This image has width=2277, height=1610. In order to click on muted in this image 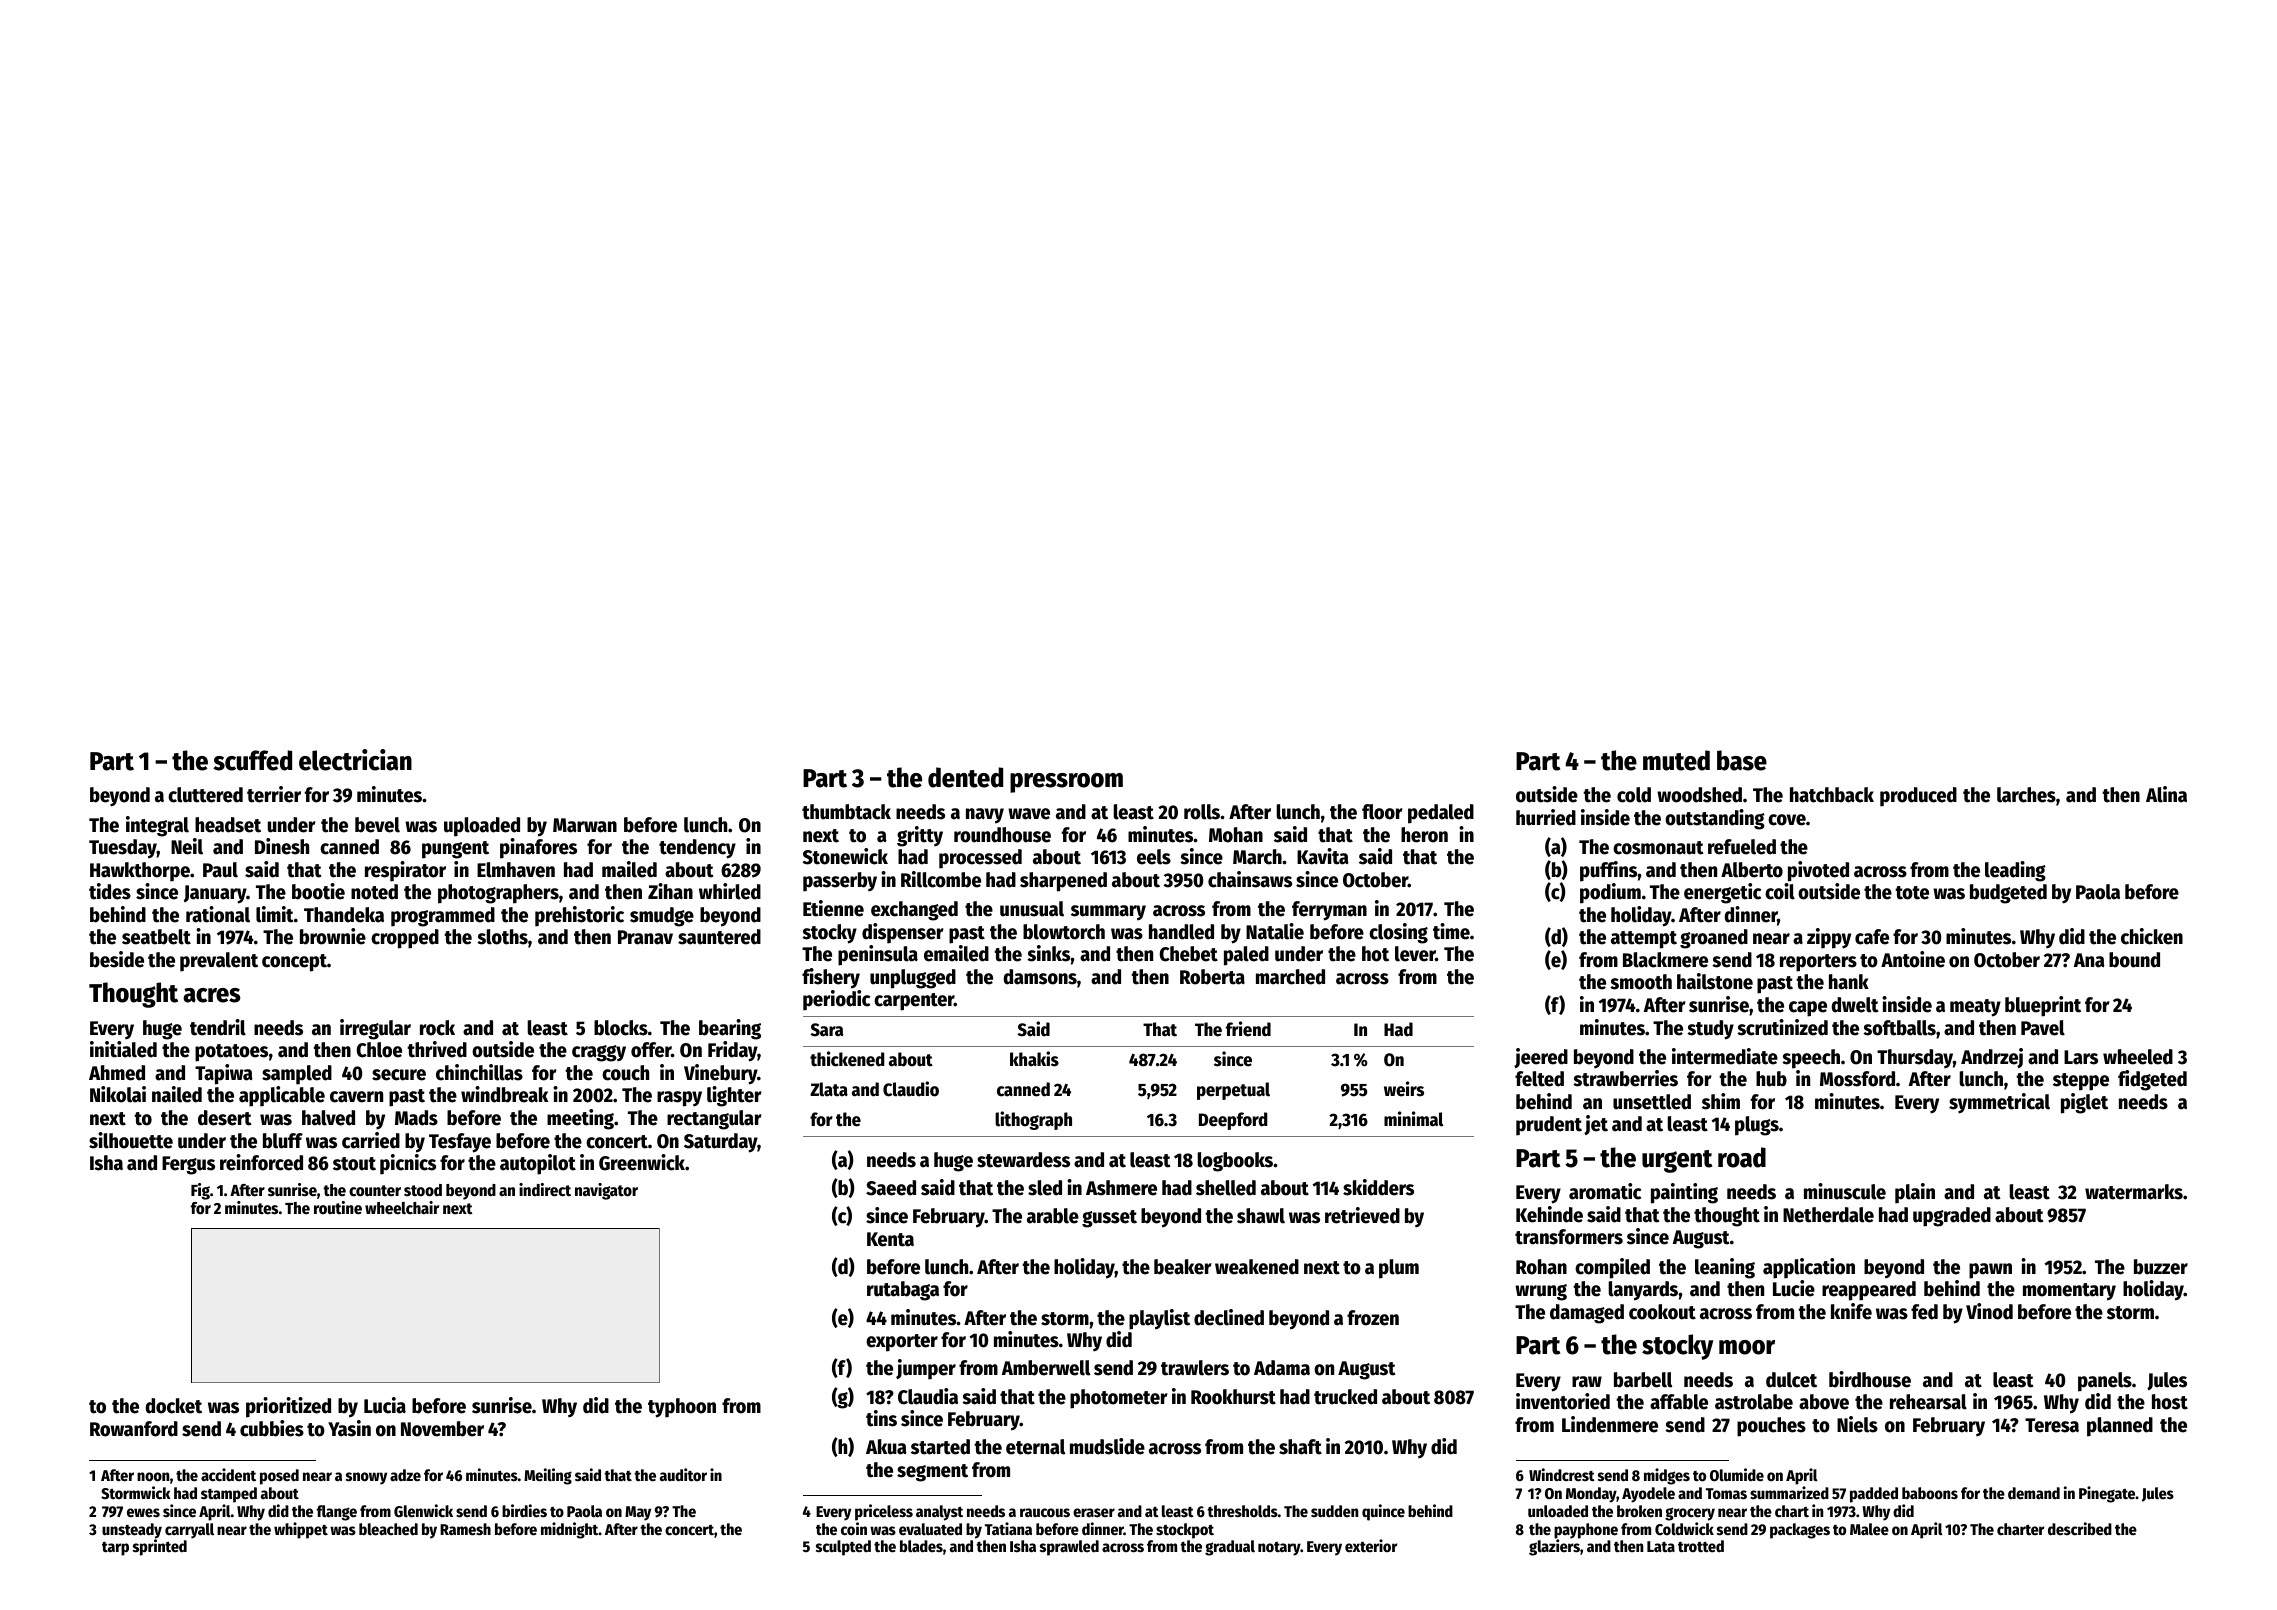, I will do `click(1676, 760)`.
